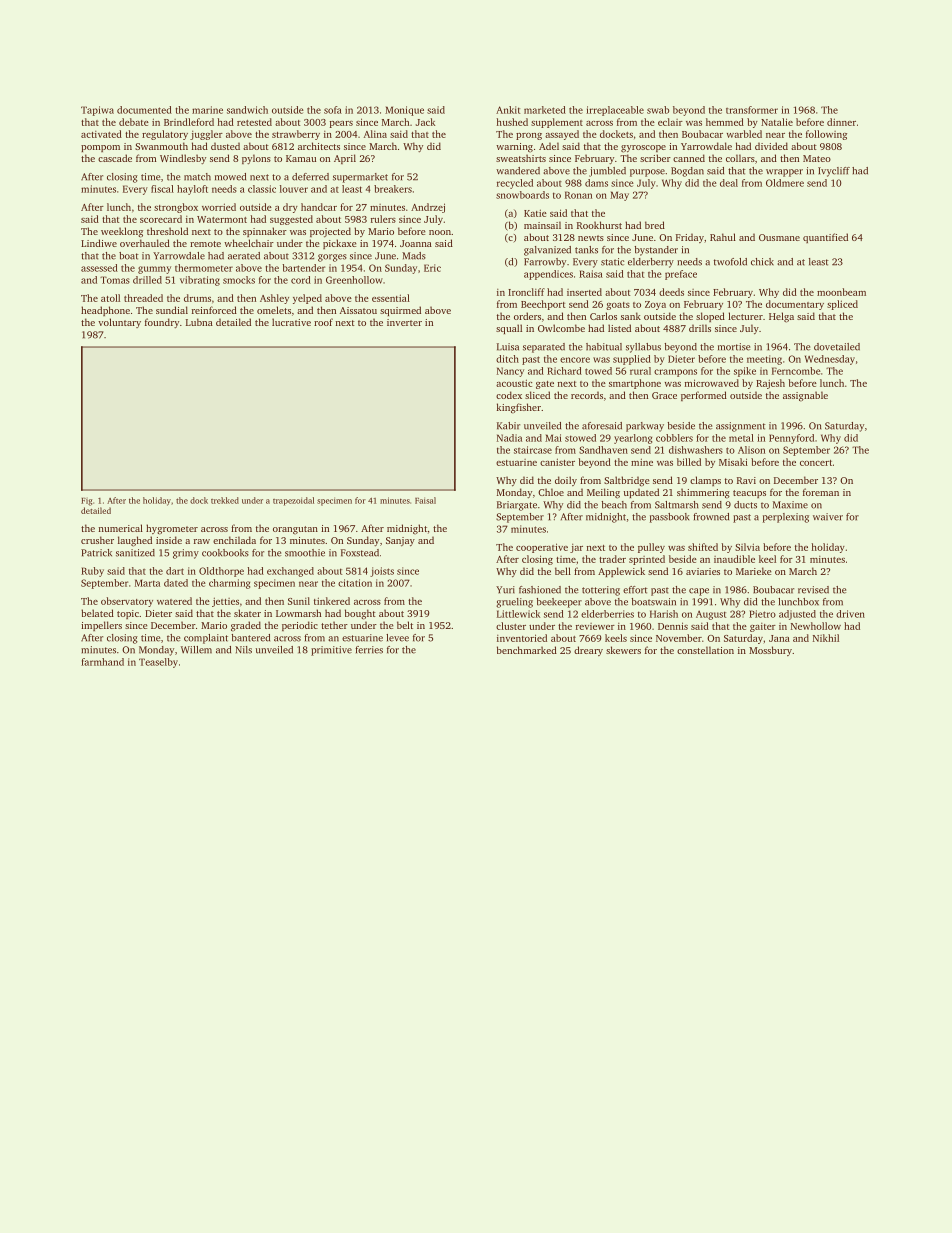  I want to click on mortise, so click(734, 347).
